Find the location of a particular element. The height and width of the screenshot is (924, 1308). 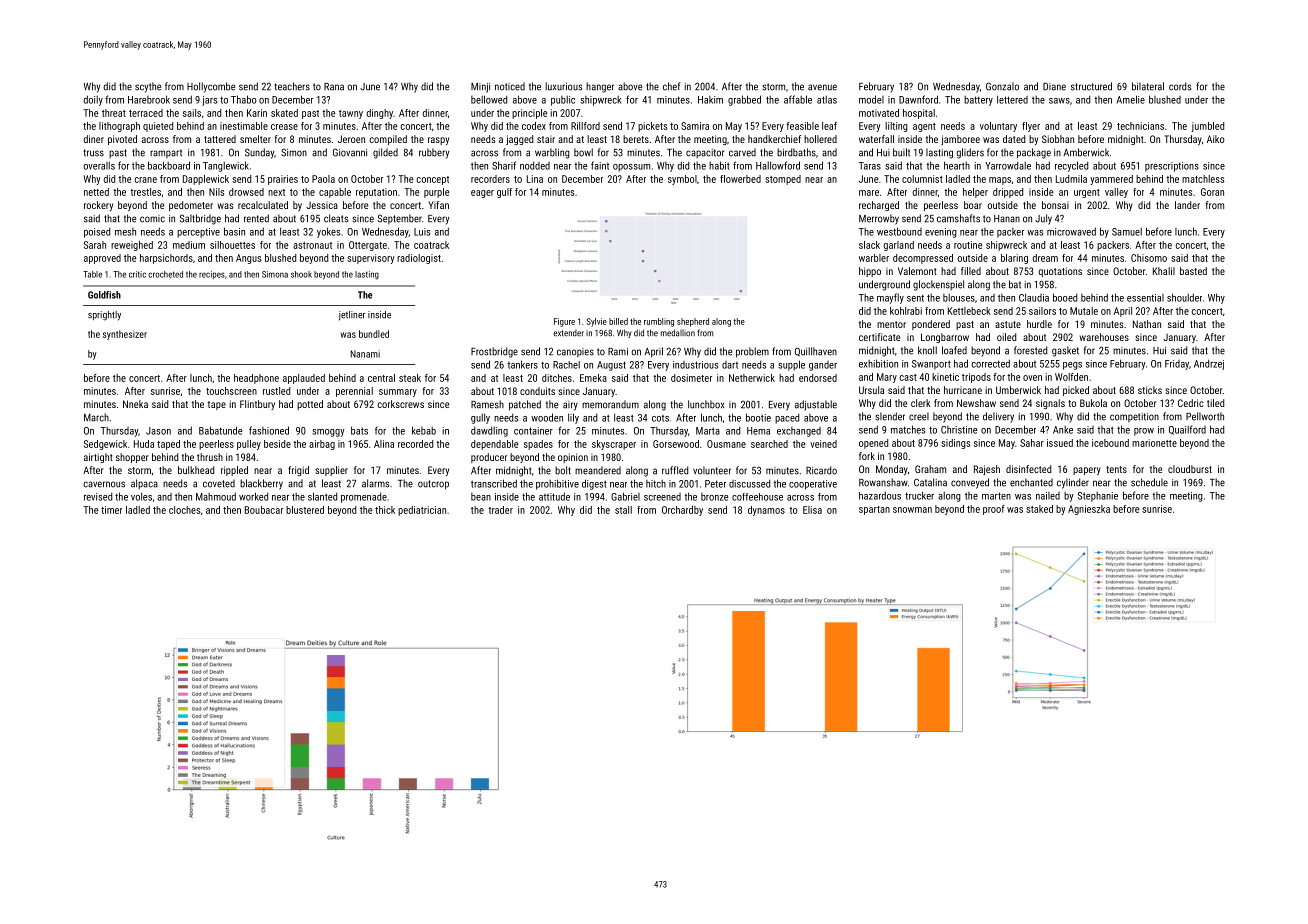

radiologist is located at coordinates (419, 259).
